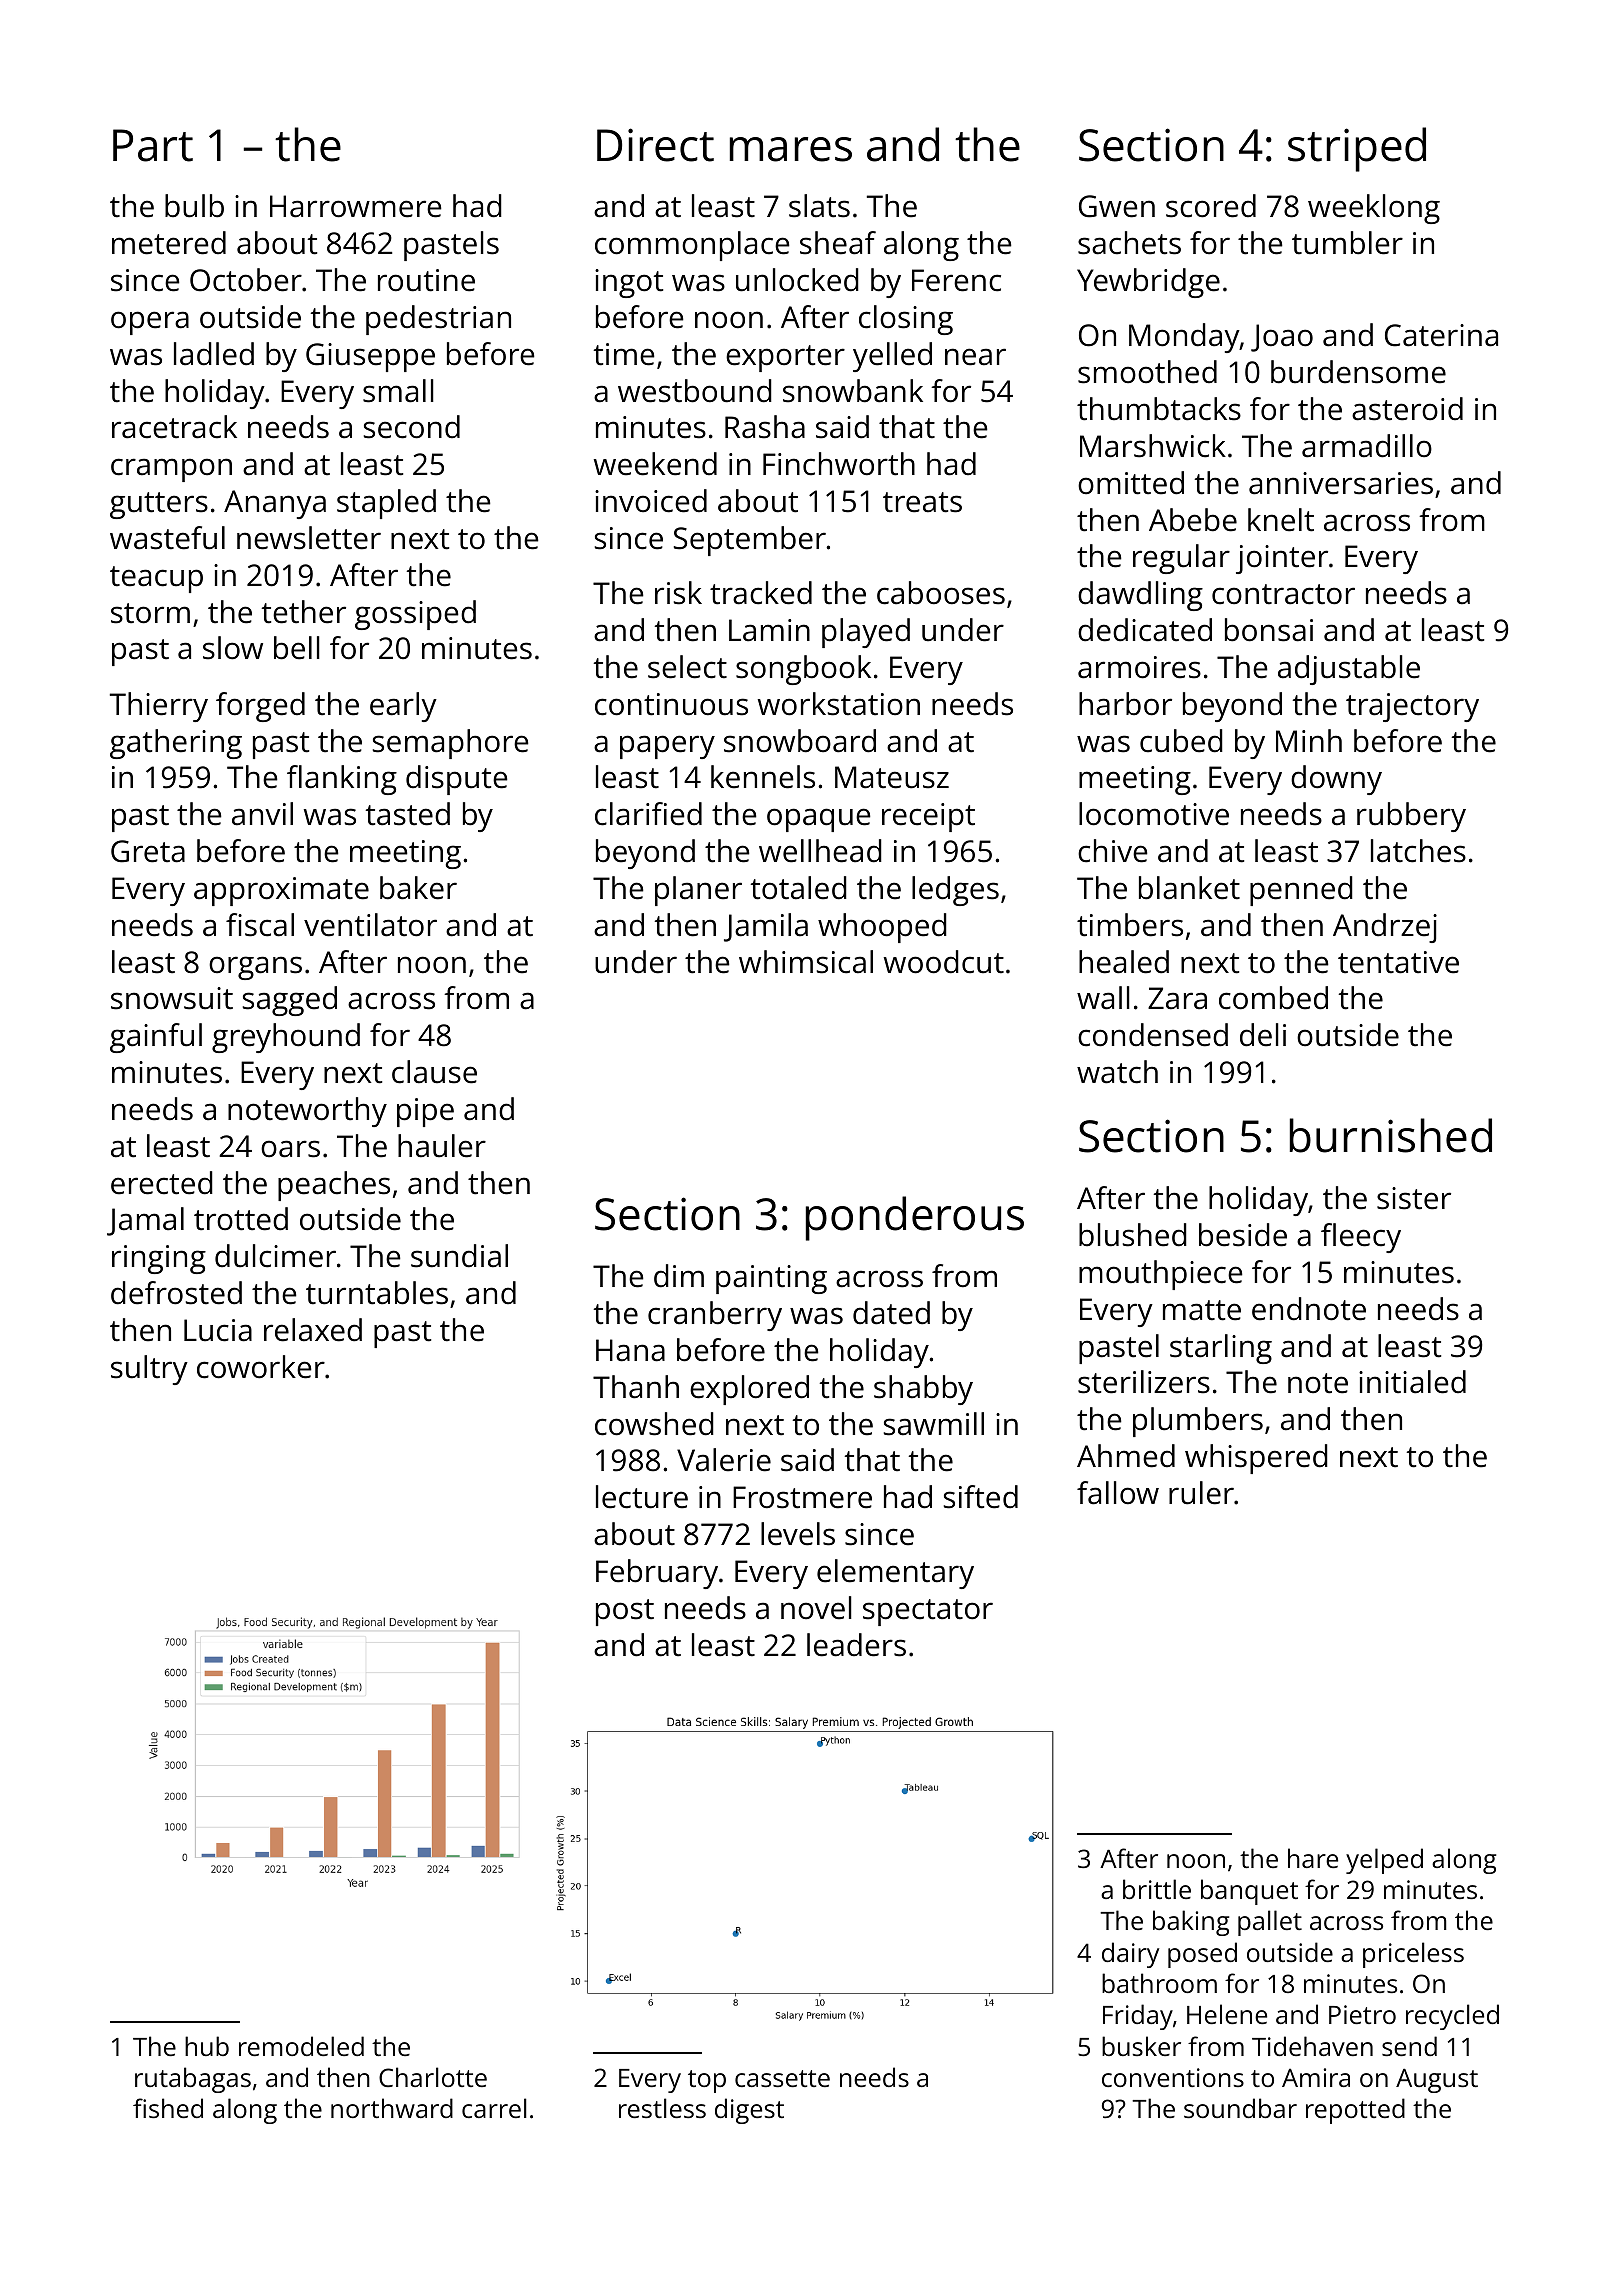 The height and width of the screenshot is (2292, 1620). What do you see at coordinates (1412, 1382) in the screenshot?
I see `initialed` at bounding box center [1412, 1382].
